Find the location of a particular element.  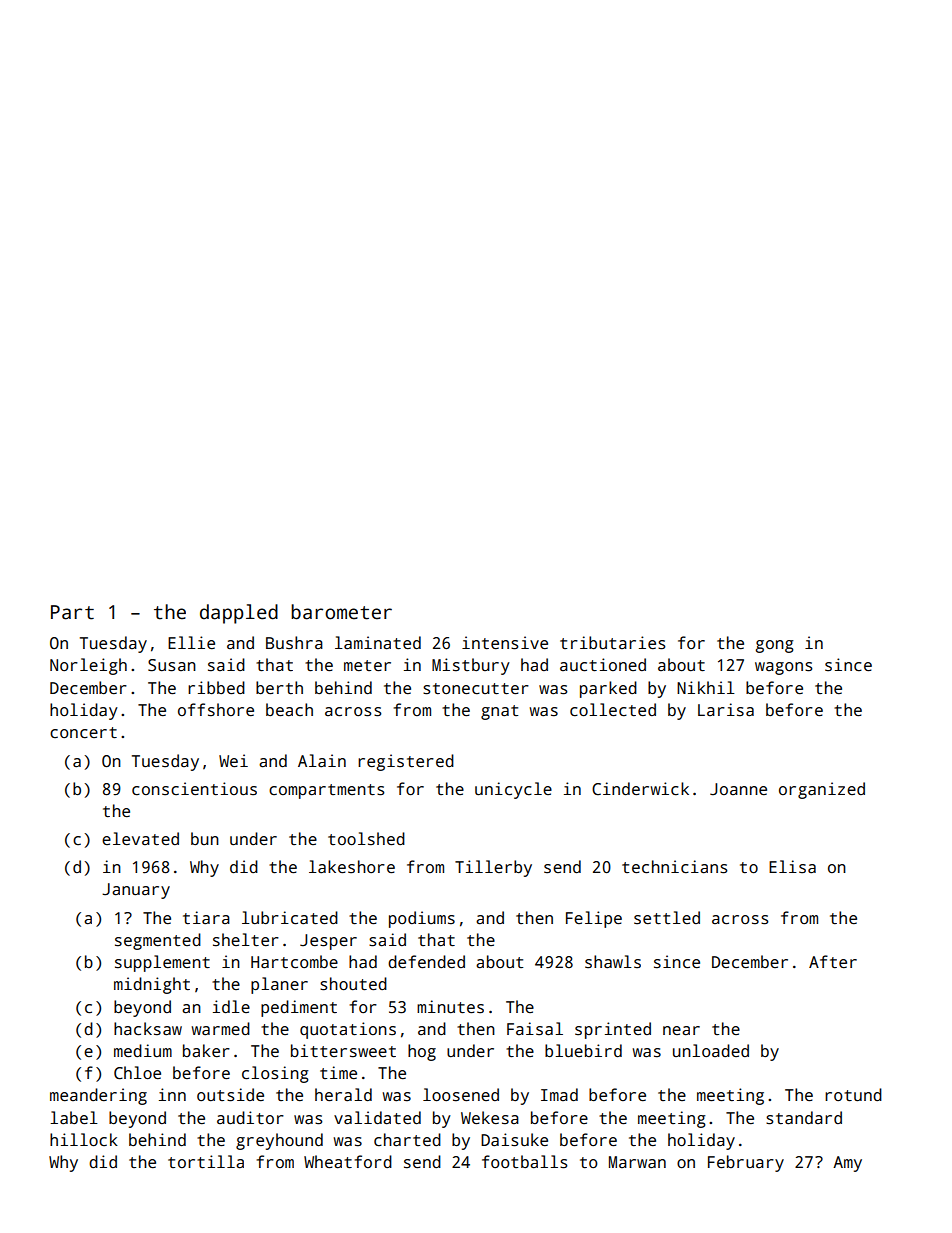

Elisa is located at coordinates (792, 867).
